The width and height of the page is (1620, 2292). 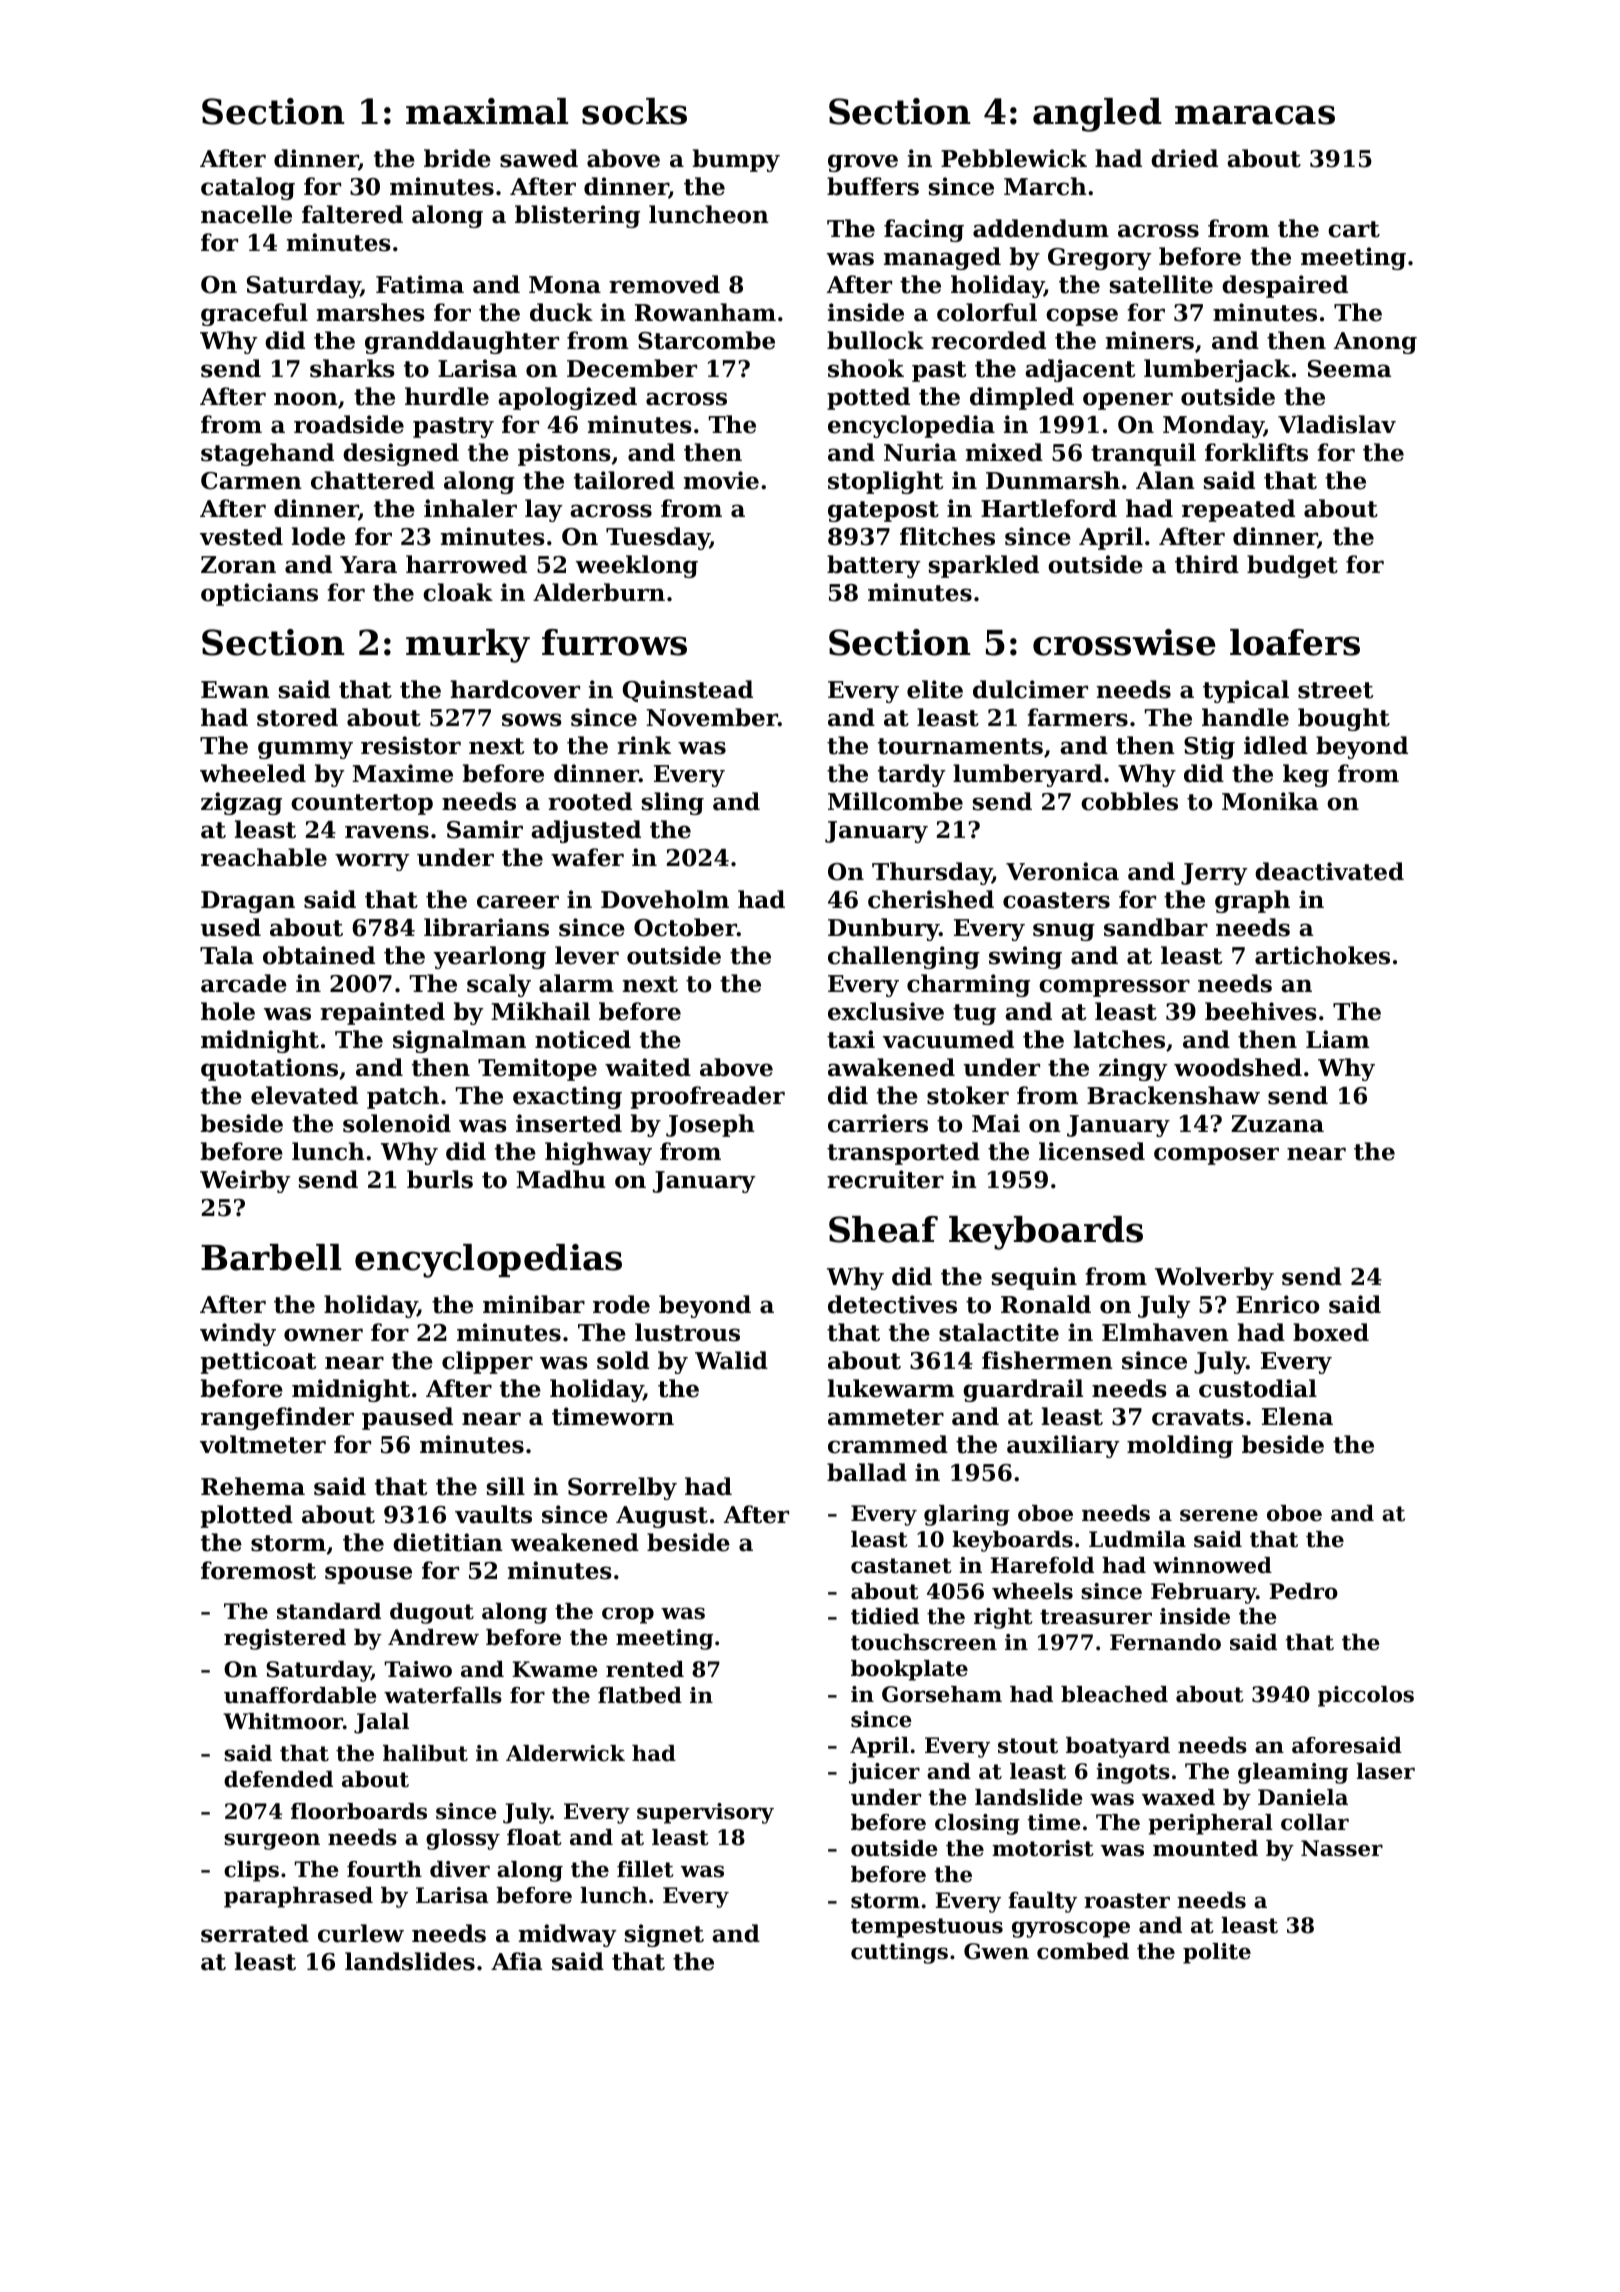 I want to click on graceful, so click(x=254, y=314).
